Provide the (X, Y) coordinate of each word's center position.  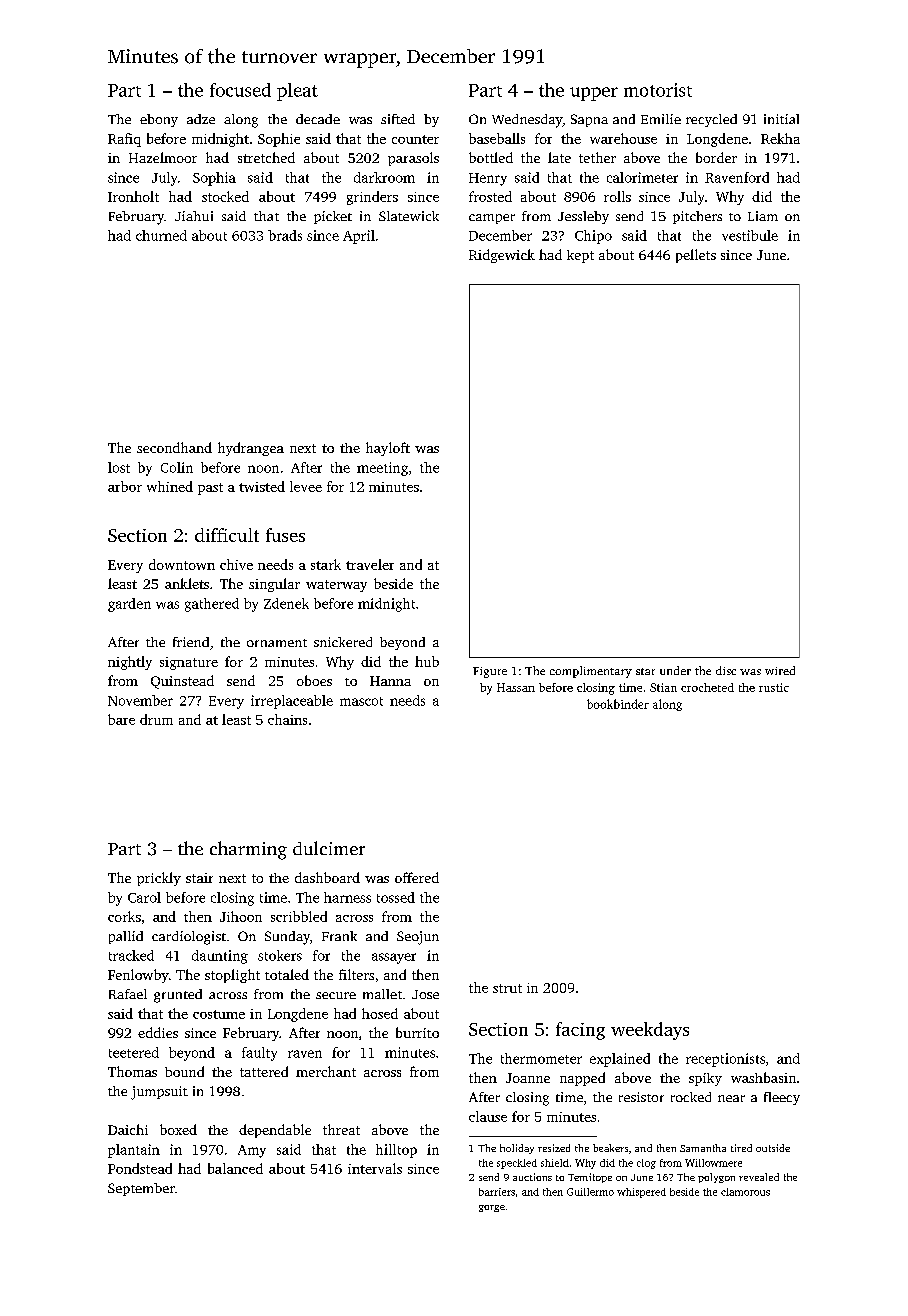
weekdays (650, 1031)
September (141, 1189)
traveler (370, 564)
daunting (220, 957)
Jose (425, 994)
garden (129, 605)
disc (726, 670)
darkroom (384, 177)
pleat (297, 92)
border (716, 157)
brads (285, 235)
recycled (711, 120)
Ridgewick (502, 256)
